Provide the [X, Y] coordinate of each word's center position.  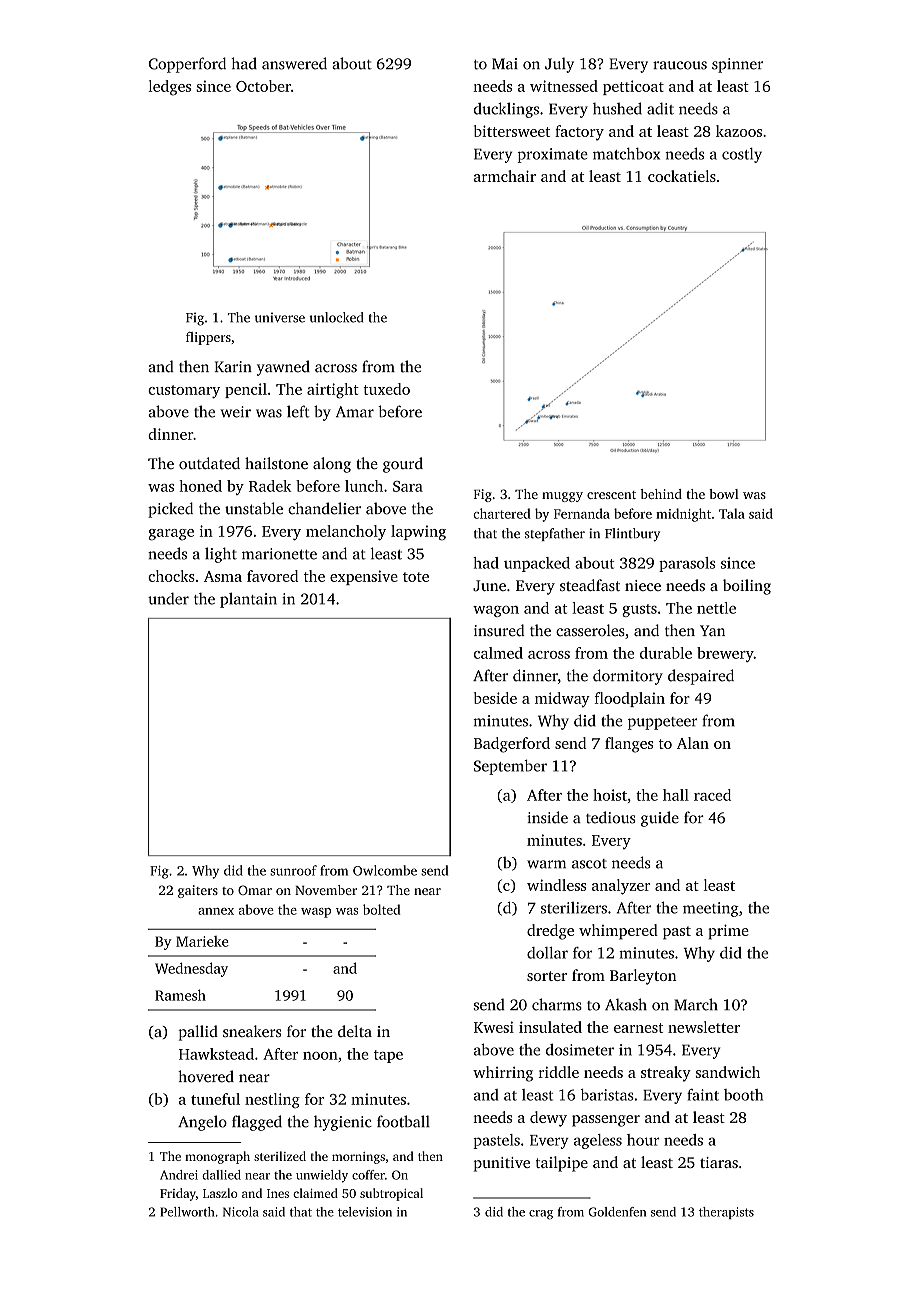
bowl [724, 494]
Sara [408, 486]
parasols [687, 564]
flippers [208, 338]
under [168, 599]
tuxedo [387, 389]
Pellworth [187, 1212]
